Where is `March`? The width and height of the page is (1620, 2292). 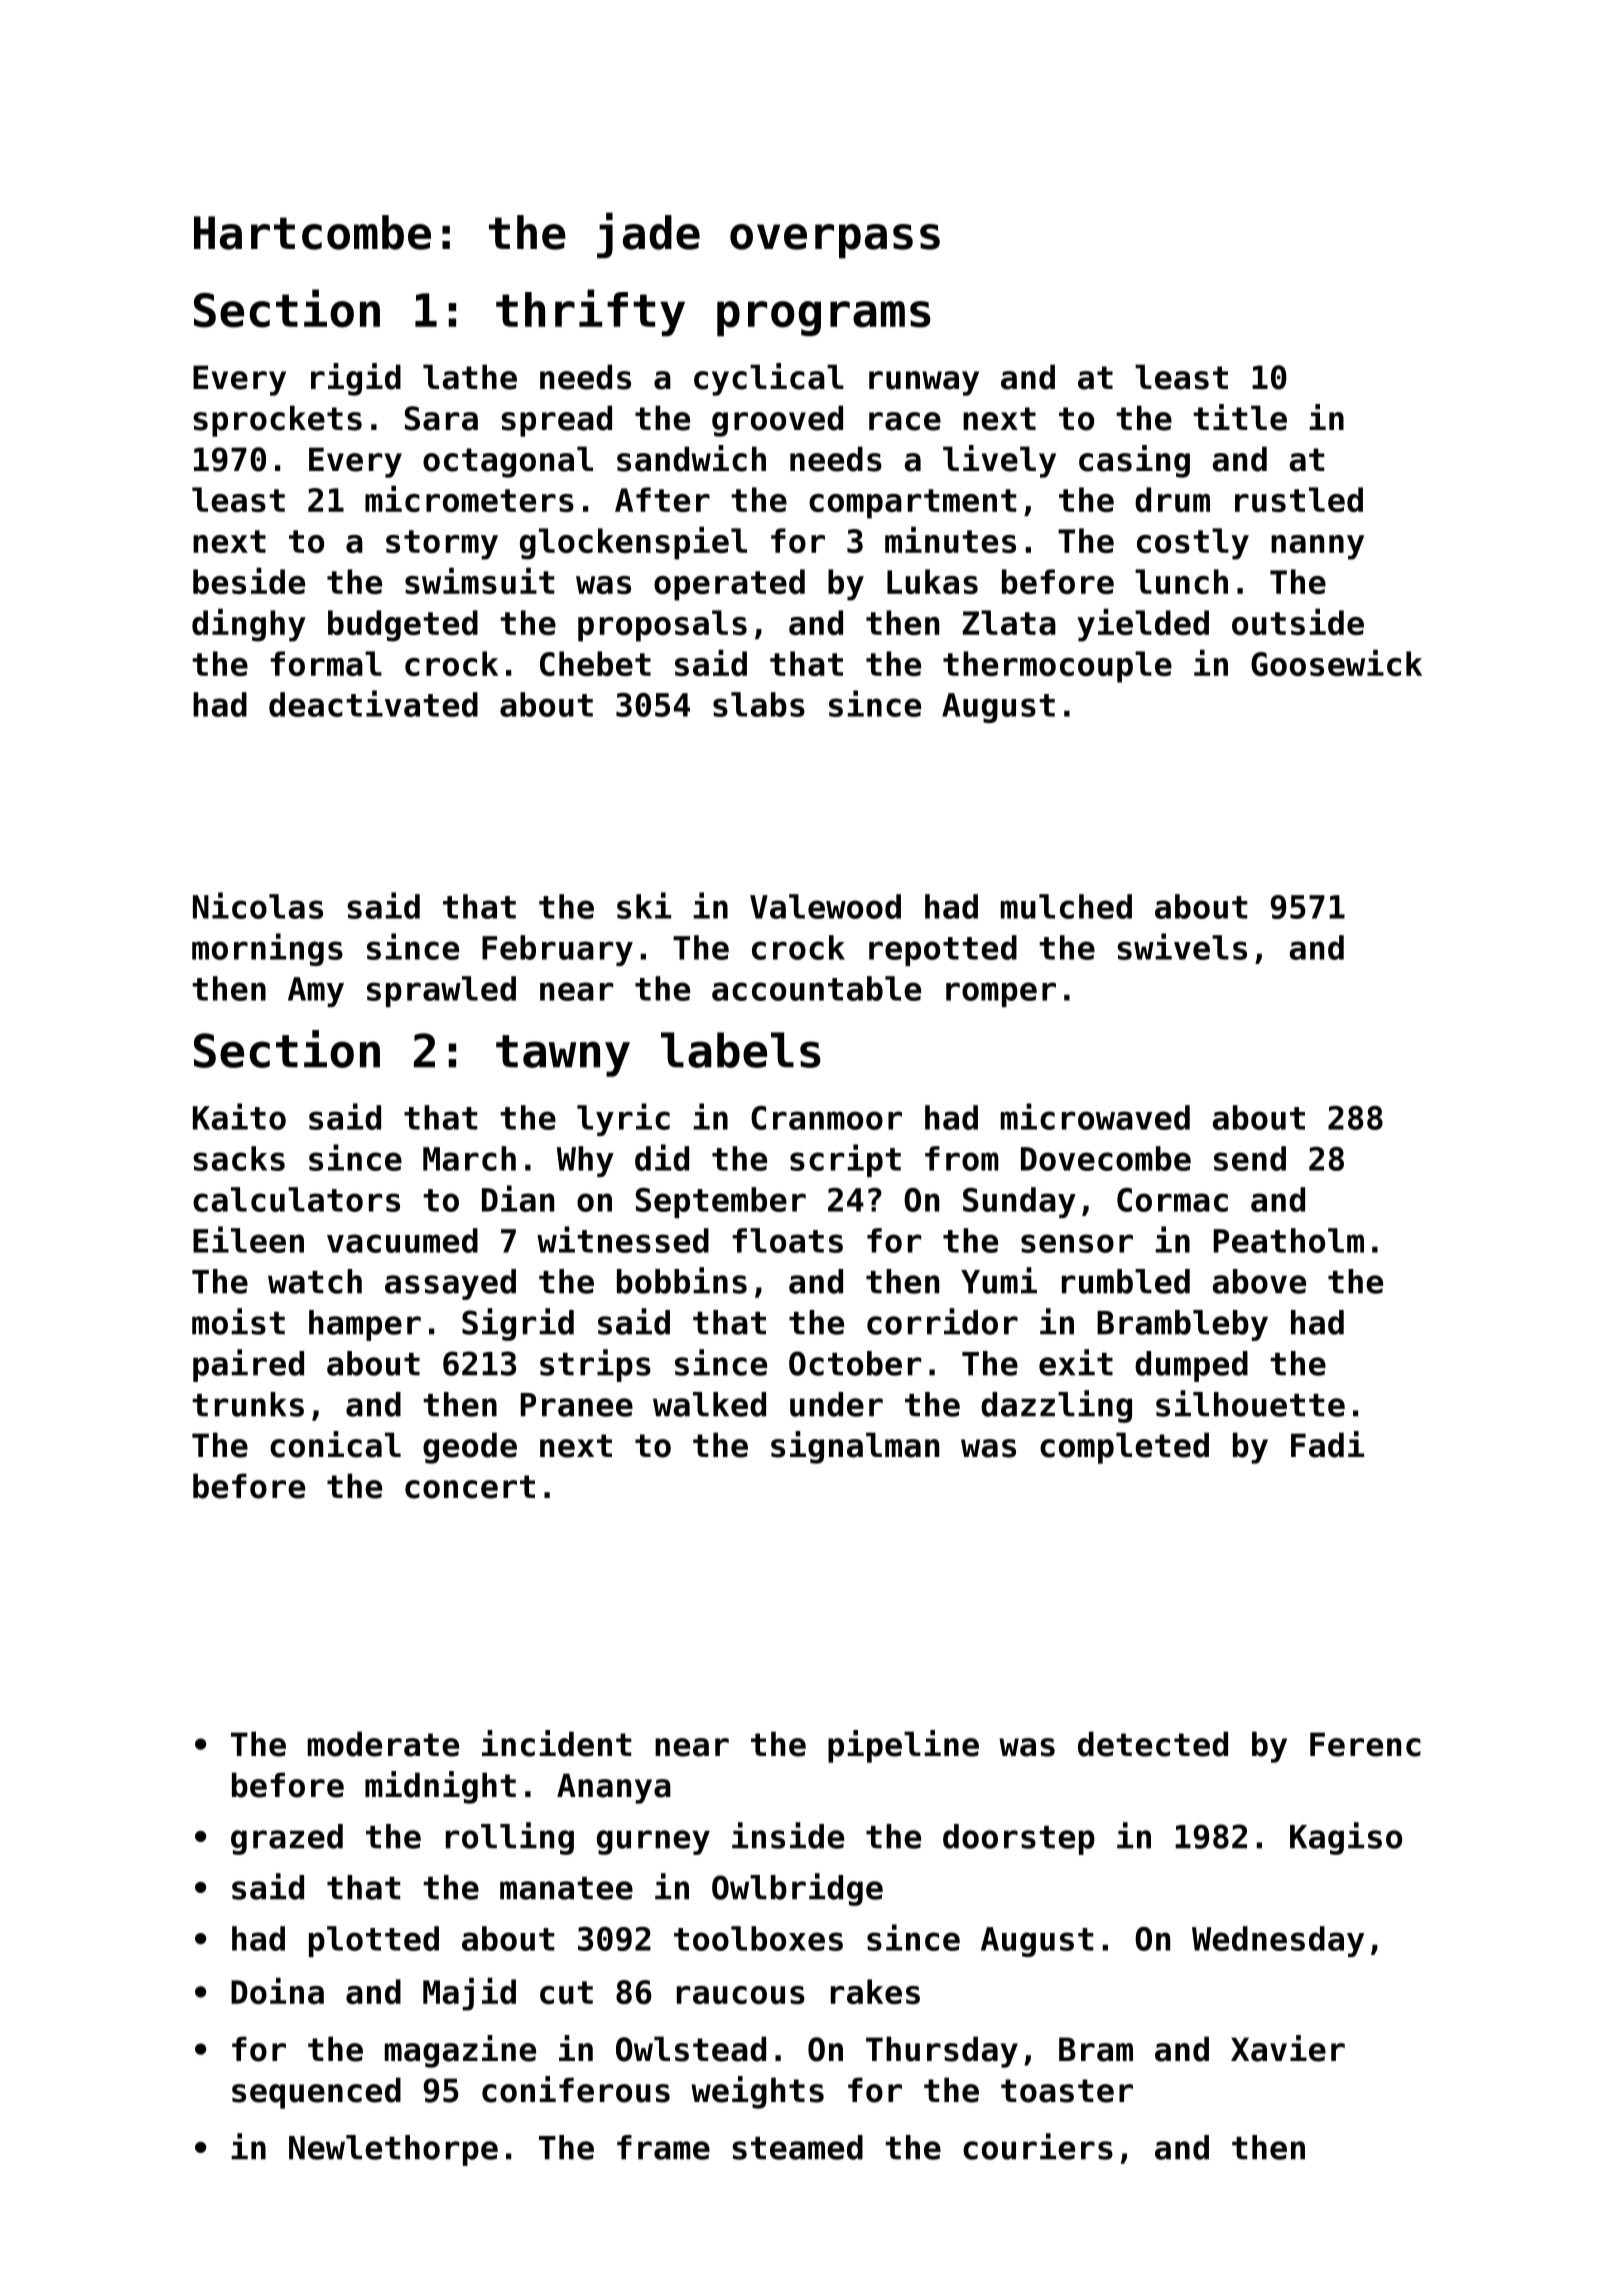 March is located at coordinates (469, 1158).
